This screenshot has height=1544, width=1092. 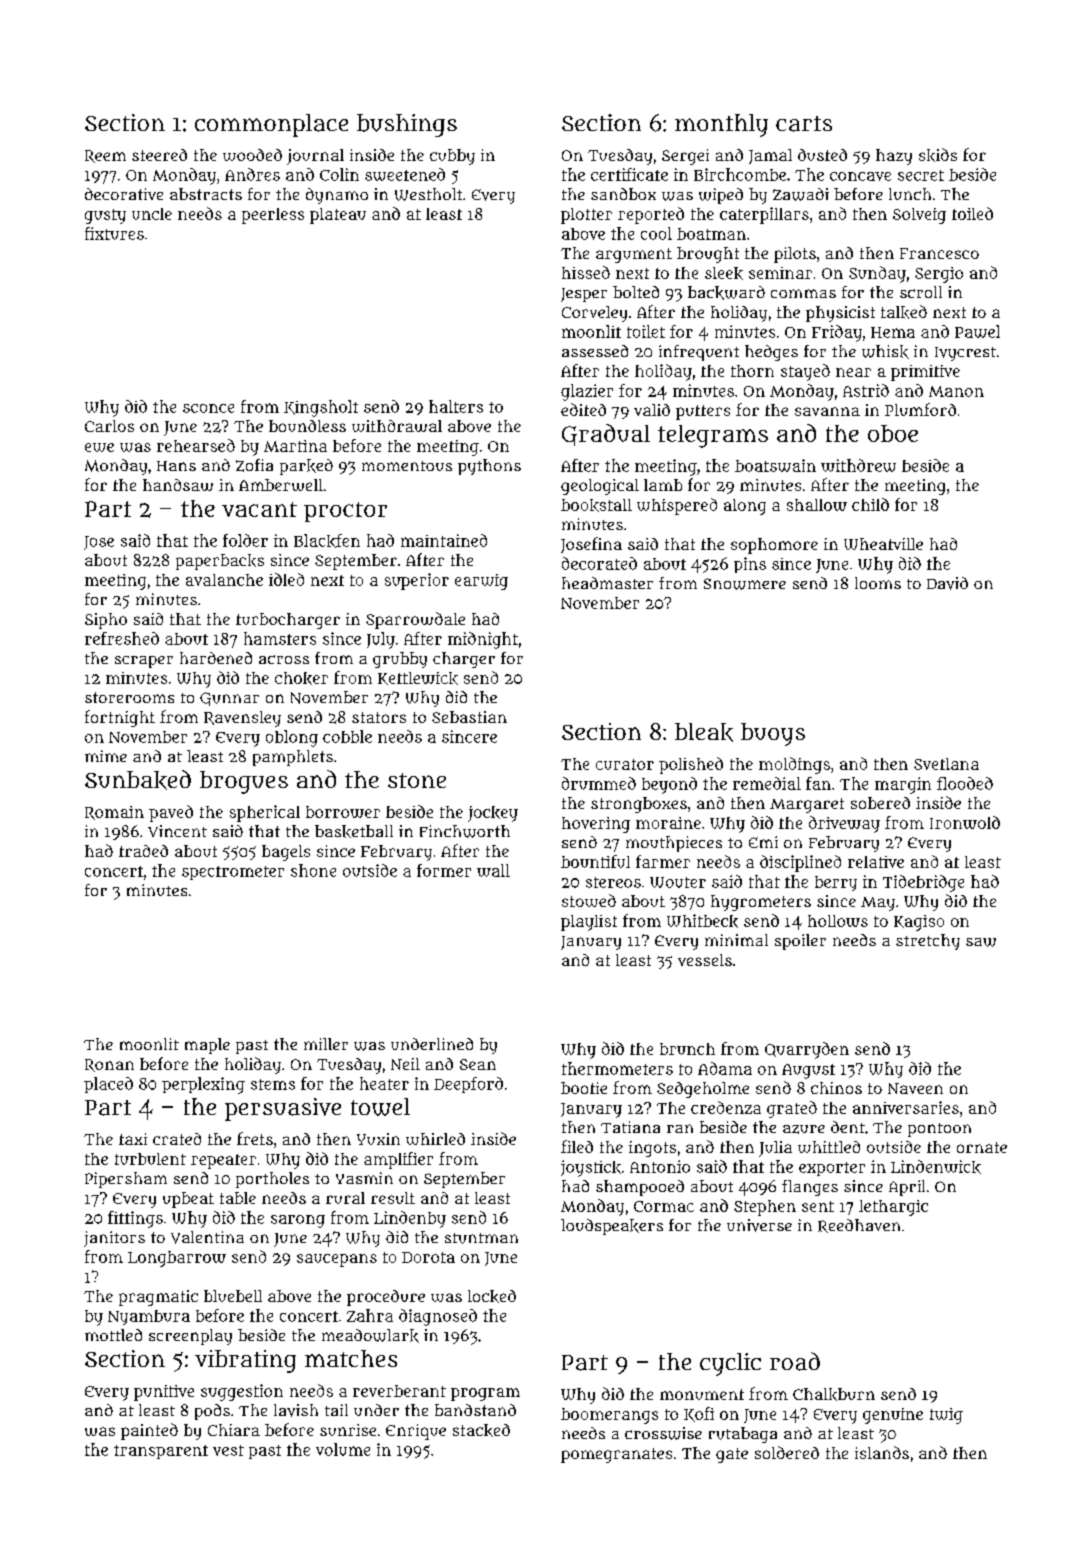 I want to click on punitive, so click(x=164, y=1393).
